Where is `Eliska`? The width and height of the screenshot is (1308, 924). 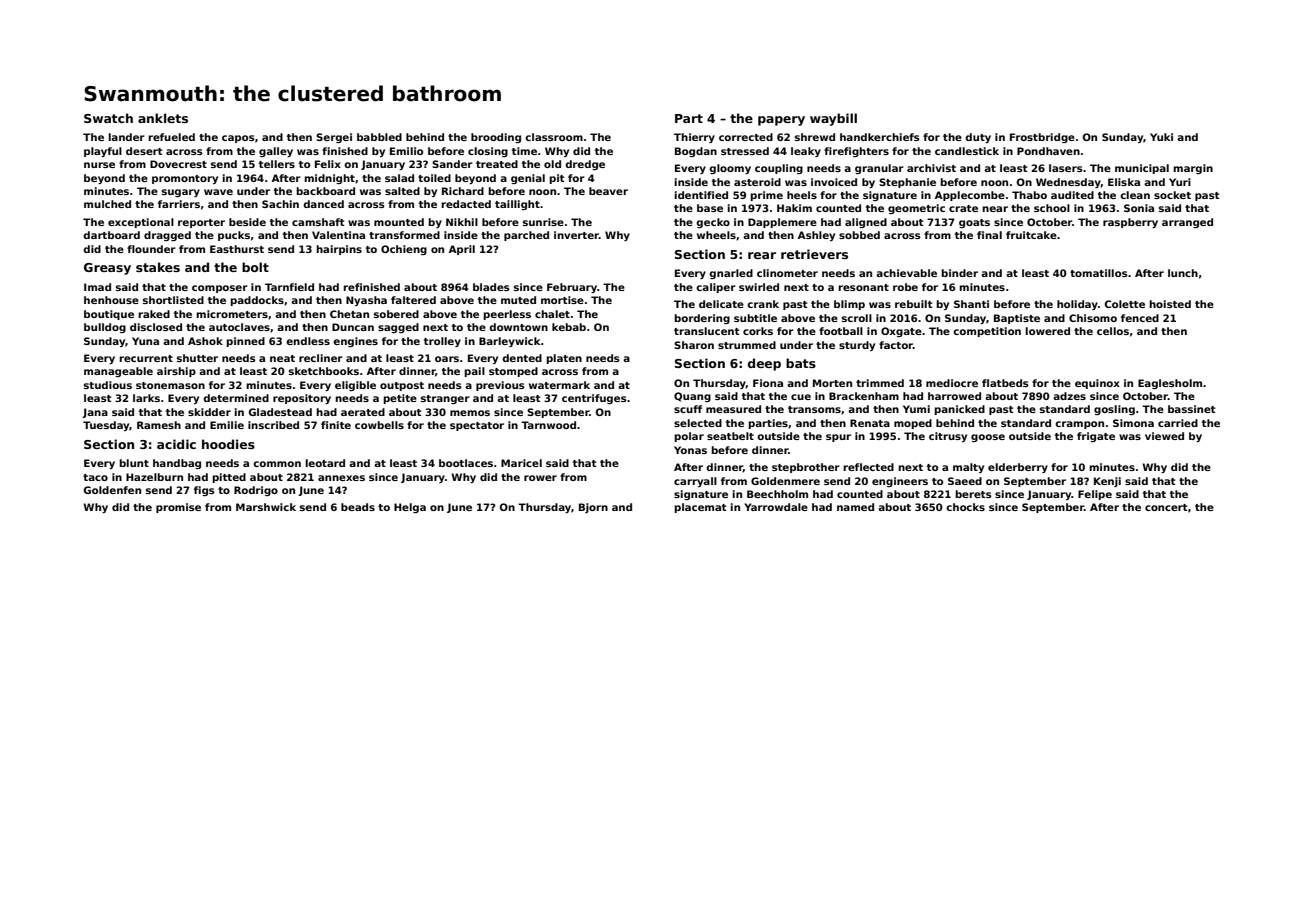 Eliska is located at coordinates (1124, 182).
